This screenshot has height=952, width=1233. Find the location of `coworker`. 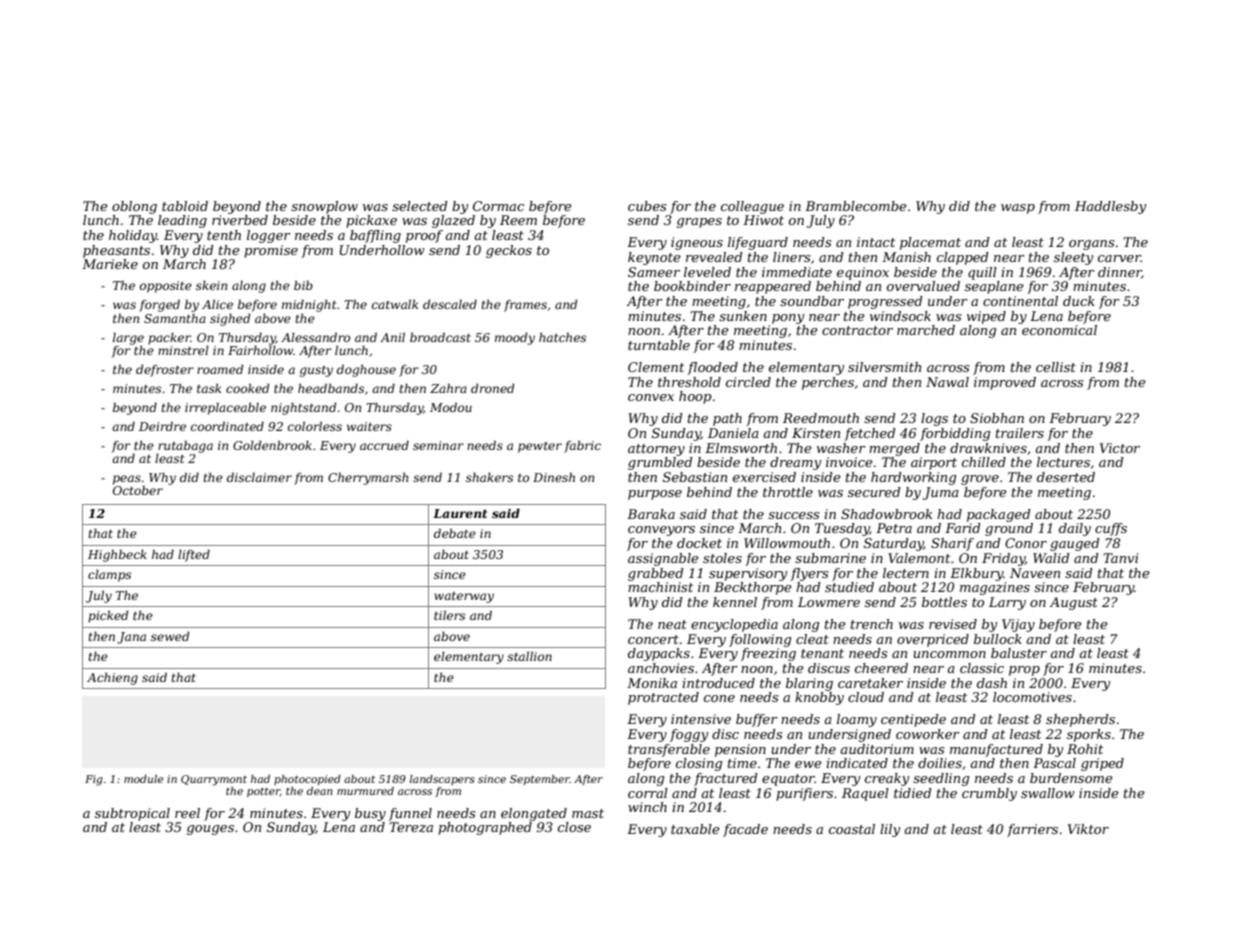

coworker is located at coordinates (928, 734).
